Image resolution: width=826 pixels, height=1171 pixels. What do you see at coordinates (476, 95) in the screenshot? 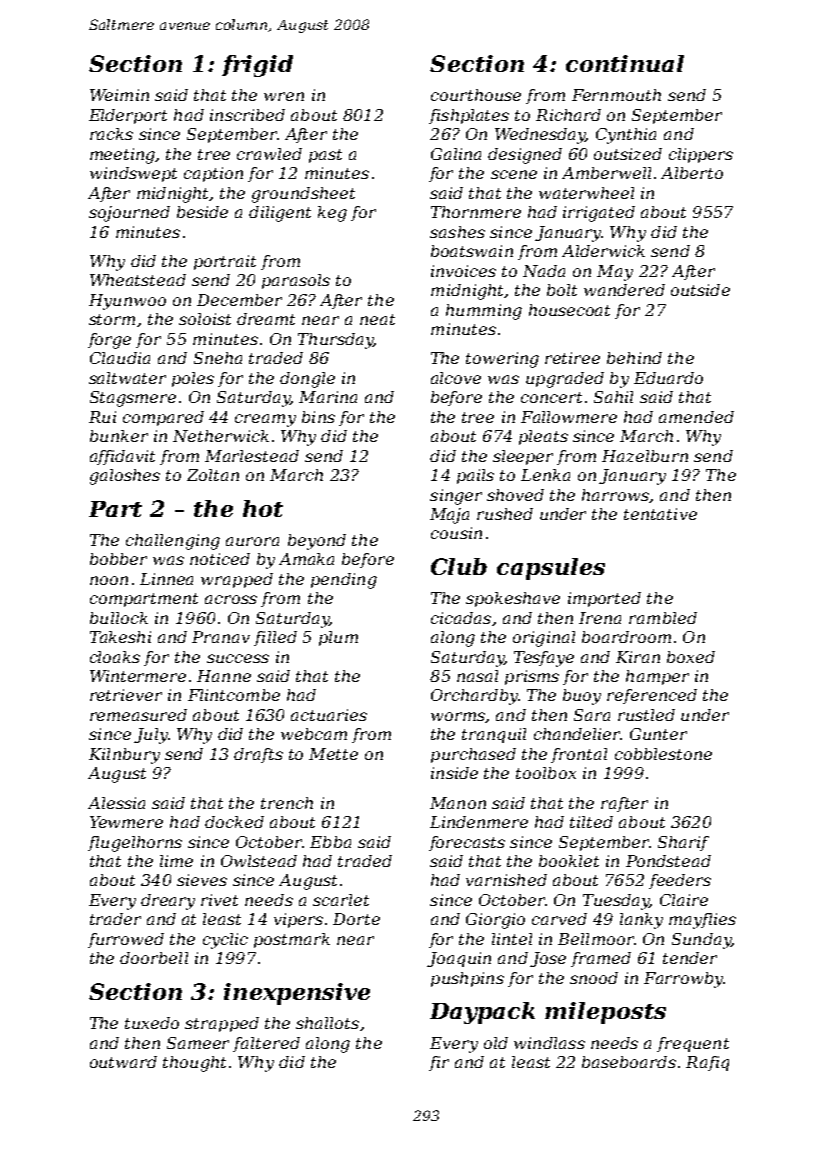
I see `courthouse` at bounding box center [476, 95].
